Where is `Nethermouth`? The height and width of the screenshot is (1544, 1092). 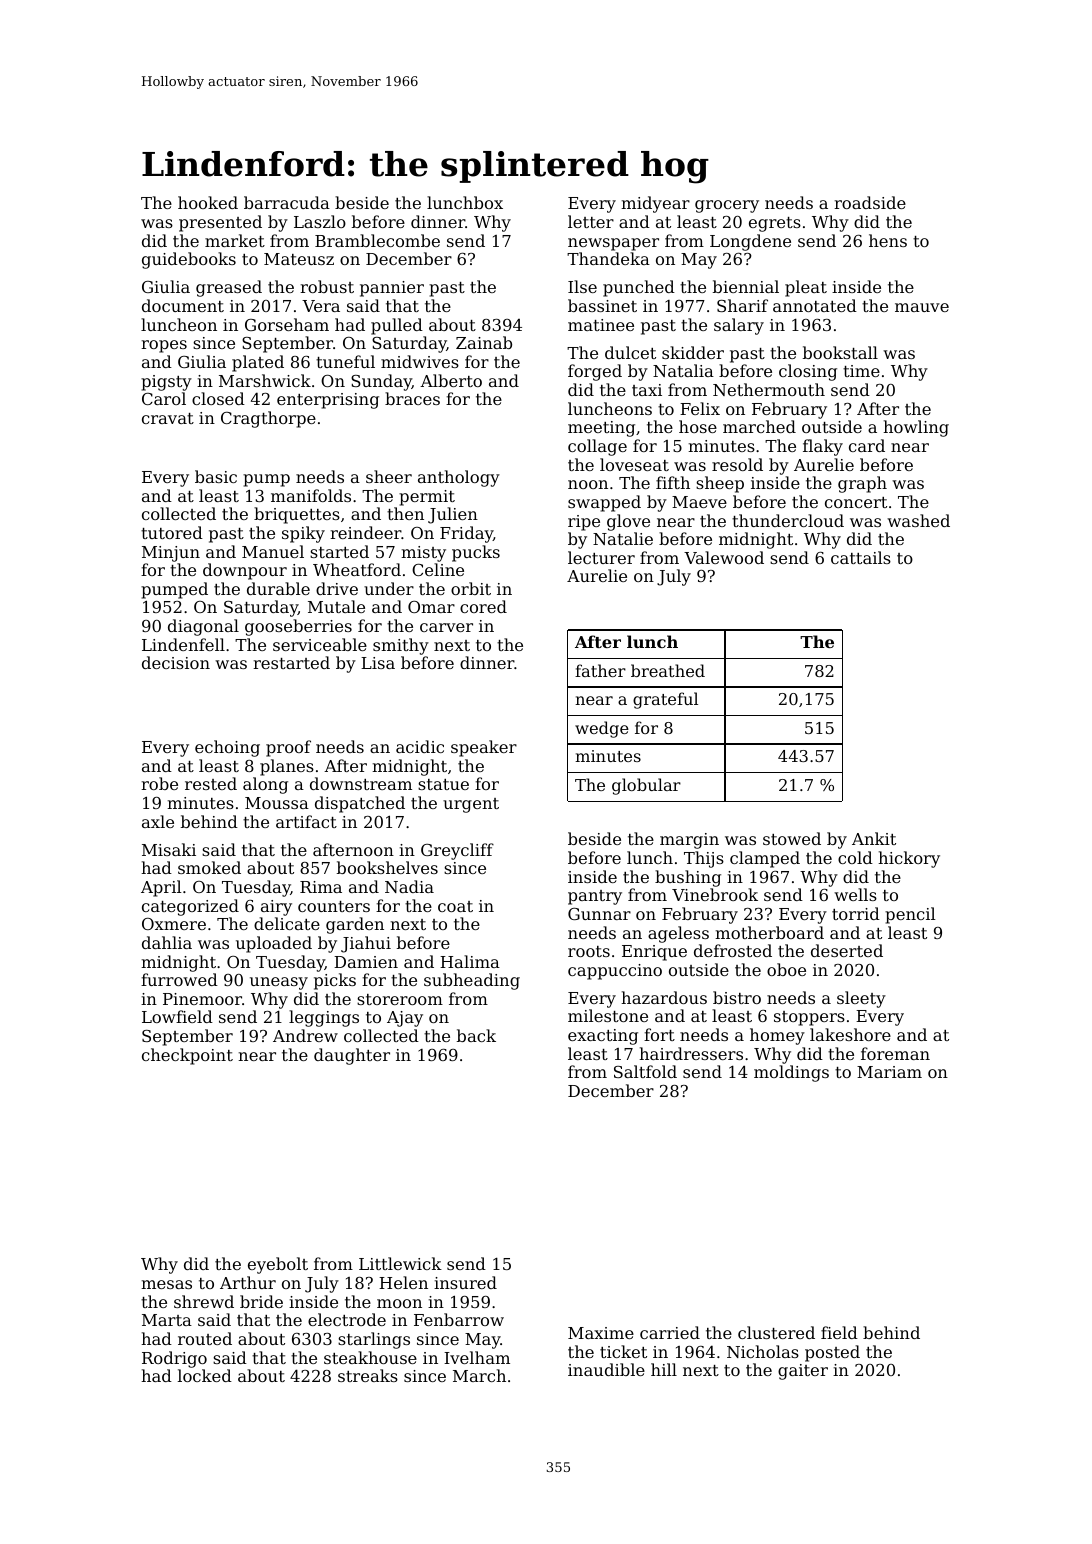
Nethermouth is located at coordinates (769, 389).
